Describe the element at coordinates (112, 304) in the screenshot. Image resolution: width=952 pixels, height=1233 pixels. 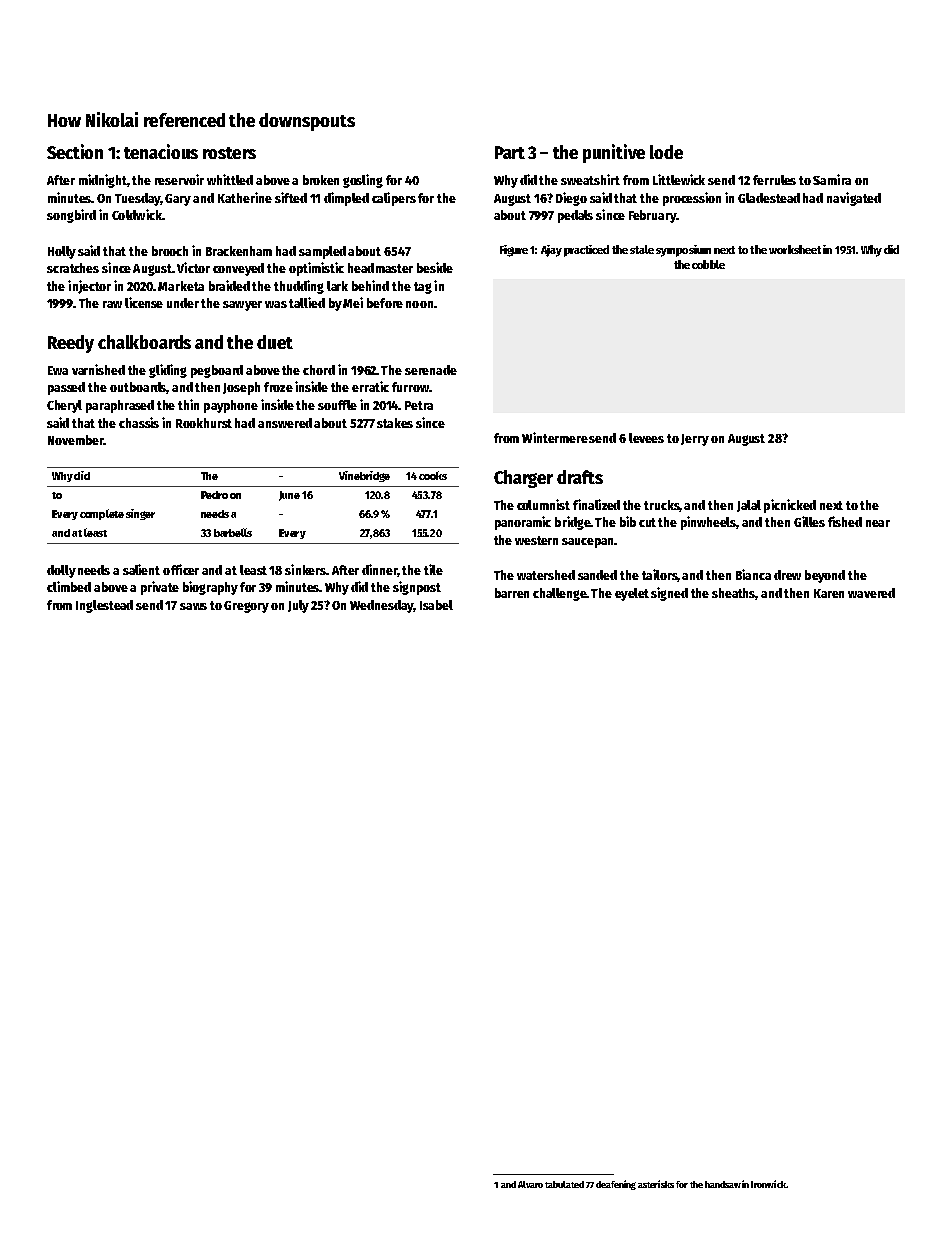
I see `raw` at that location.
